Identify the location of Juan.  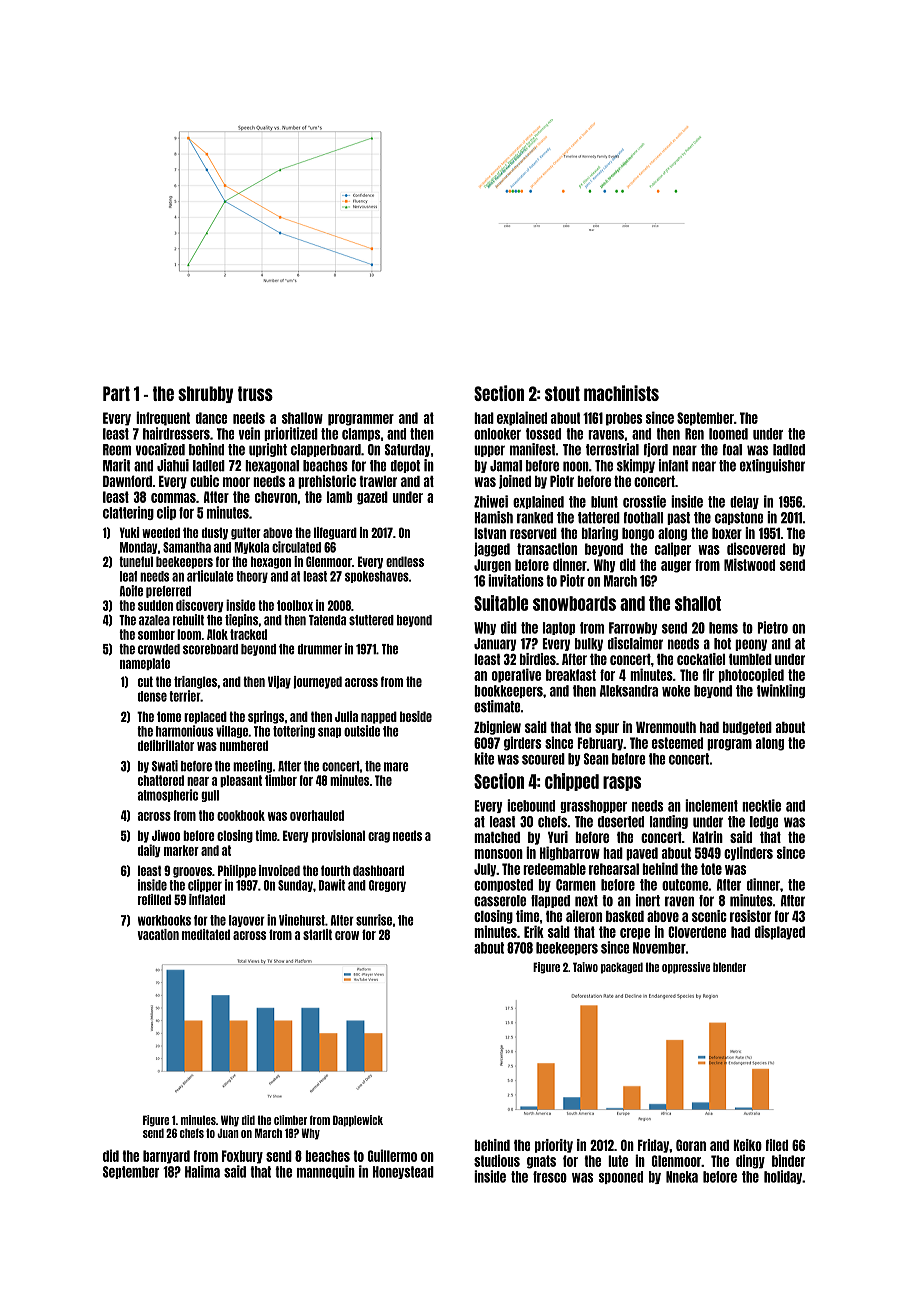
(228, 1133).
